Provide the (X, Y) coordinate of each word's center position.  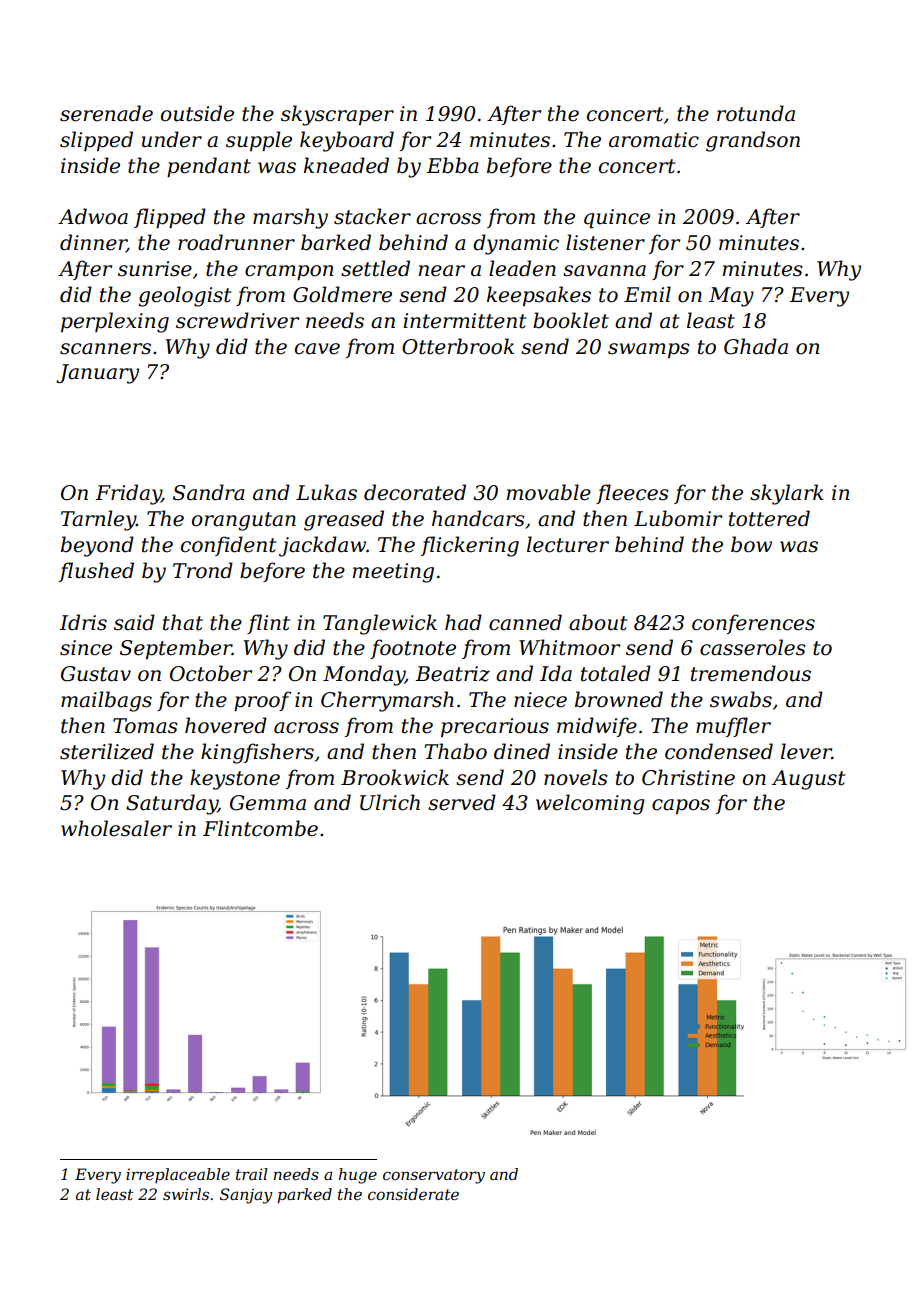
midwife (597, 727)
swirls (186, 1194)
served (462, 802)
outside (197, 113)
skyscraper (337, 115)
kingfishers (257, 753)
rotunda (756, 113)
